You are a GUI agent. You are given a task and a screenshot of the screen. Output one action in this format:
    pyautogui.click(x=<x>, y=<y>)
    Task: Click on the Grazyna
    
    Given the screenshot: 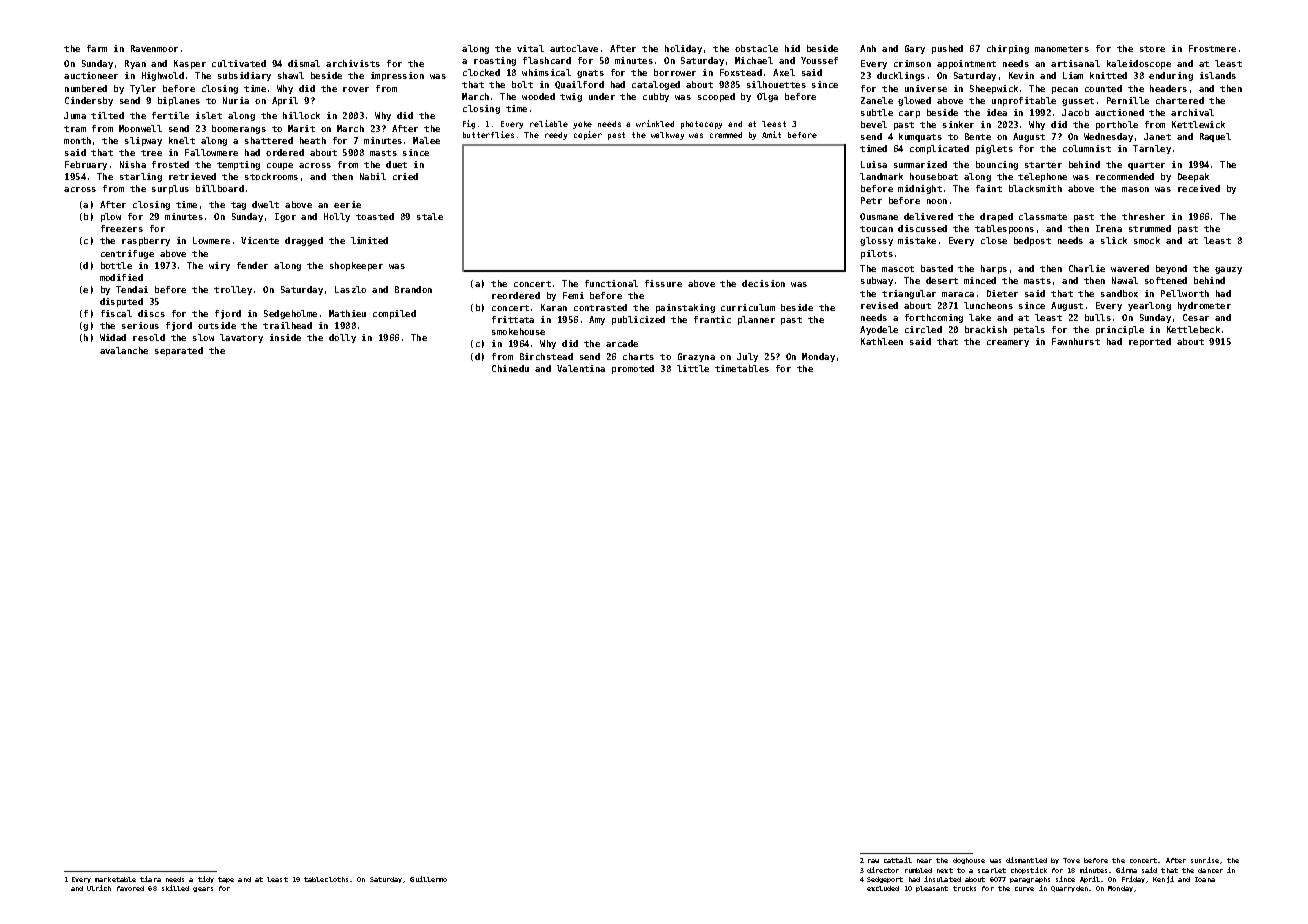 What is the action you would take?
    pyautogui.click(x=696, y=357)
